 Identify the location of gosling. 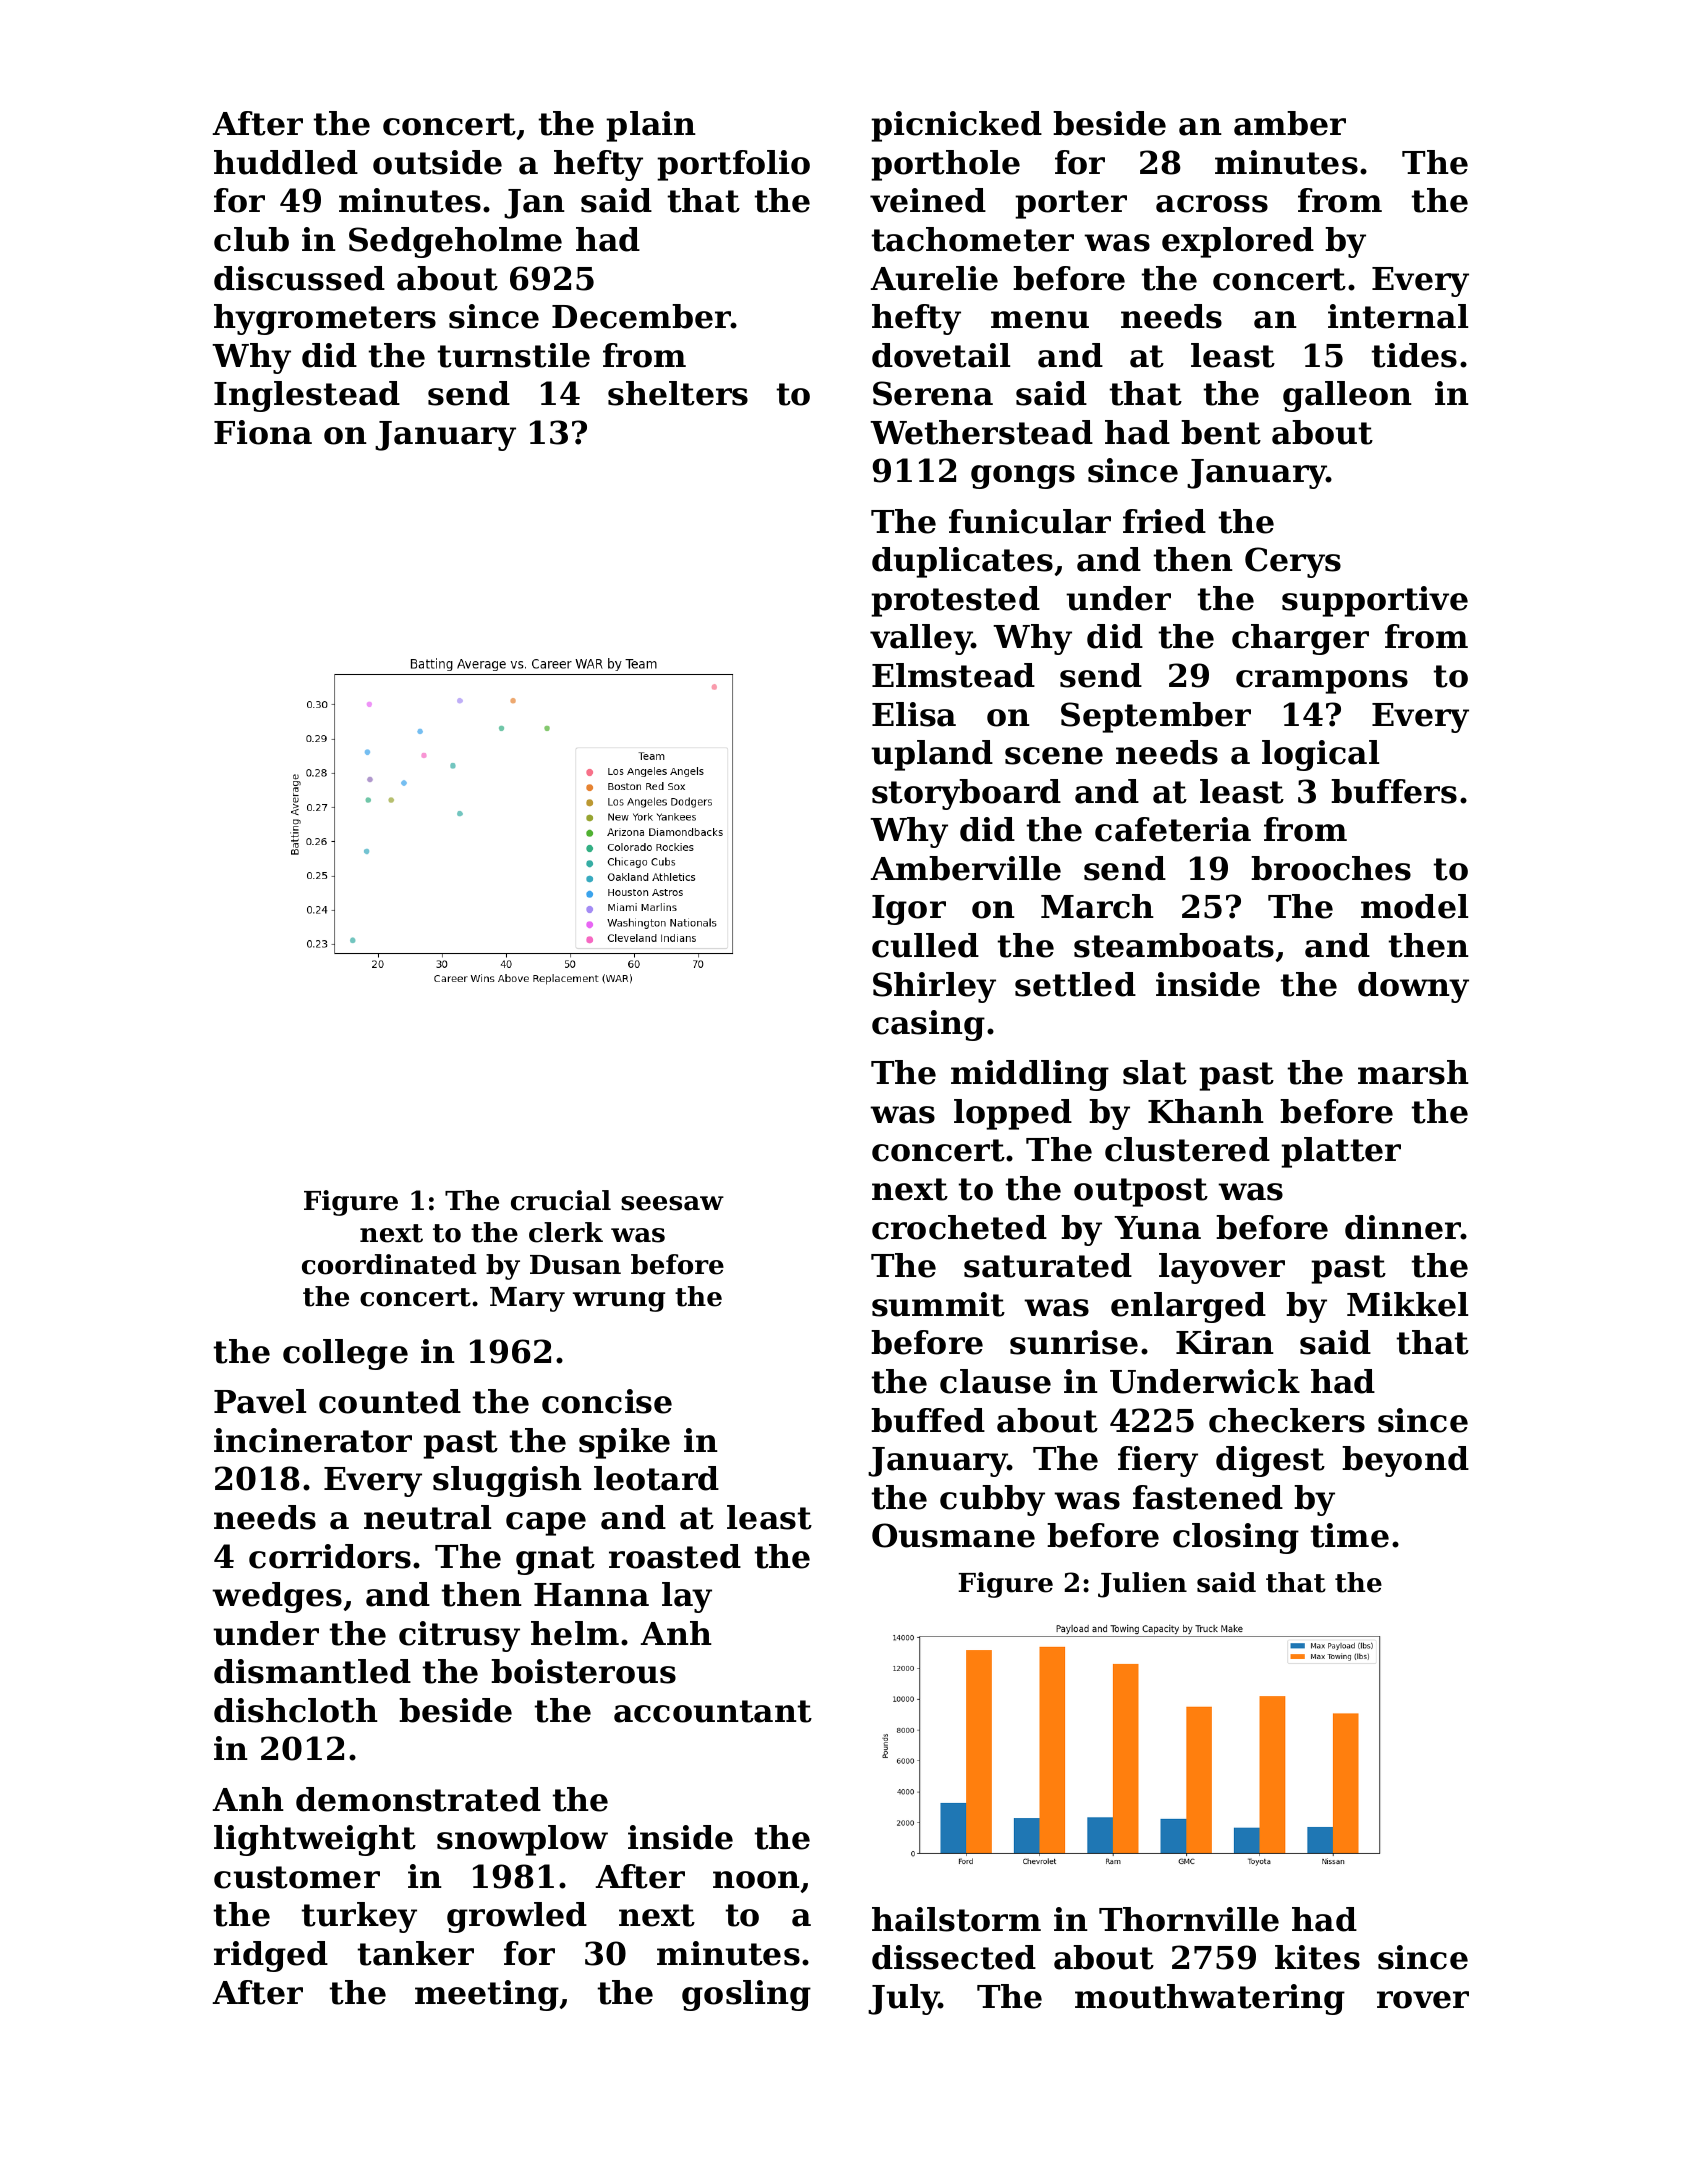
(746, 1995).
